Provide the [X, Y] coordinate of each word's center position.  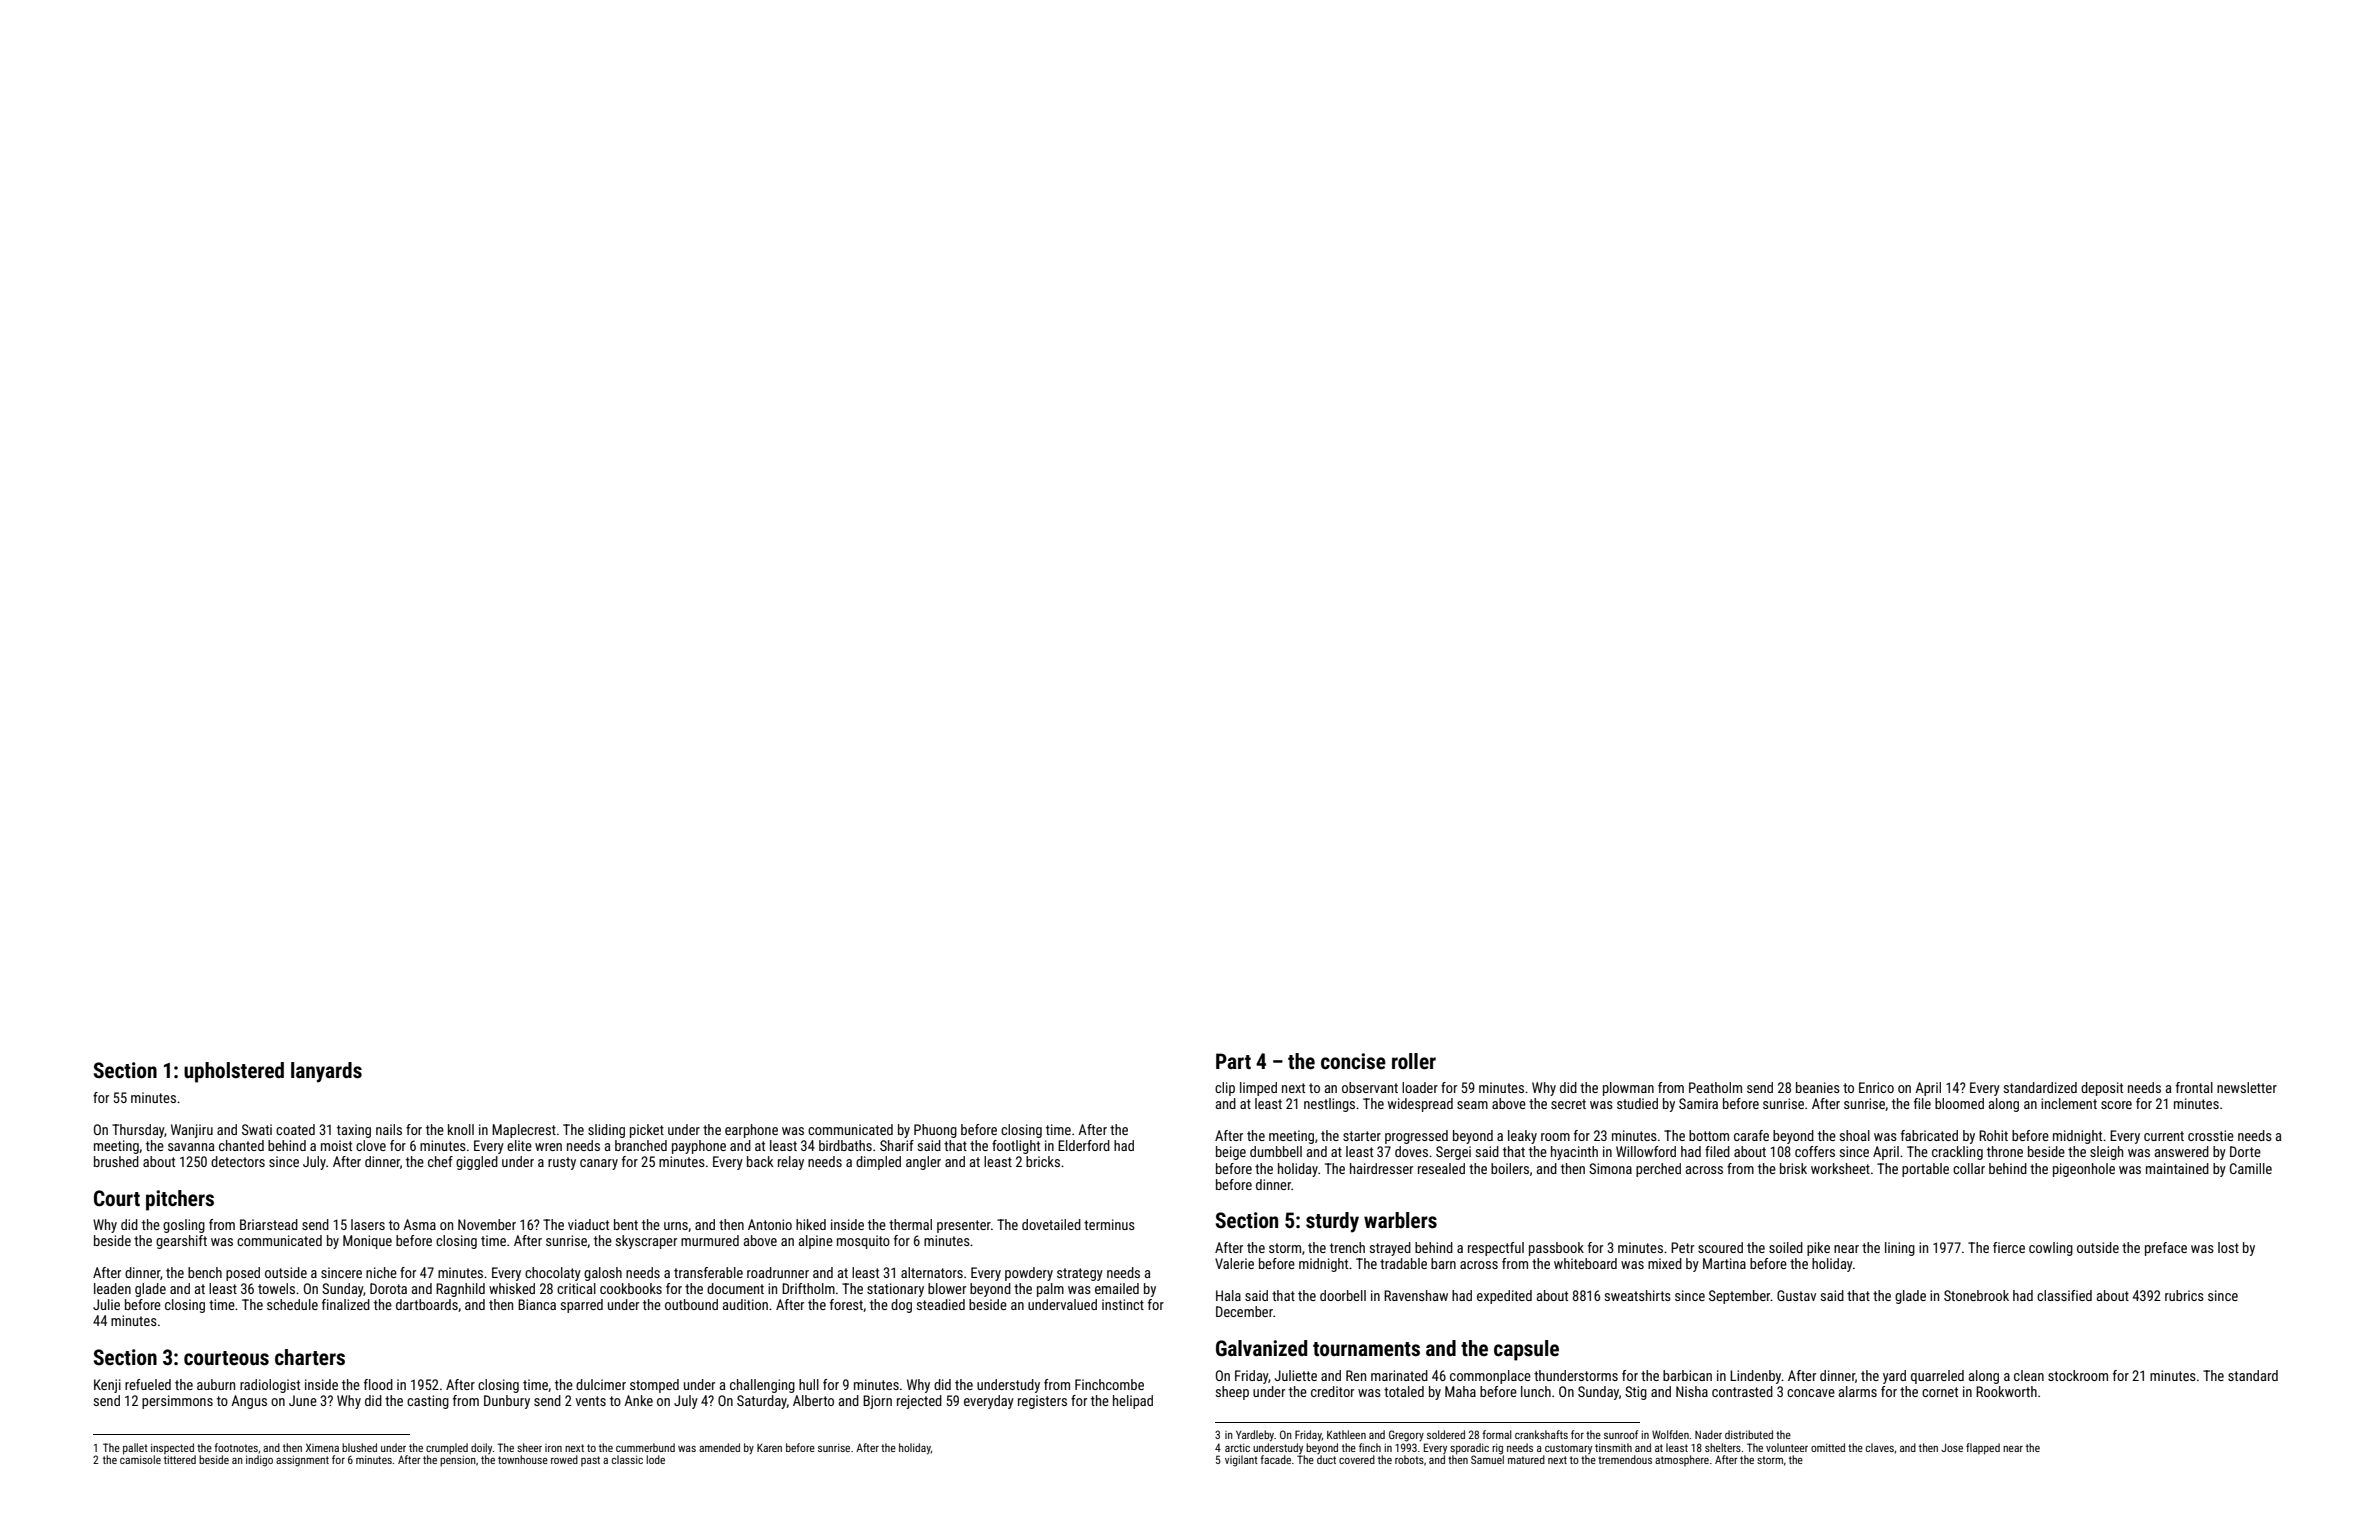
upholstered [234, 1072]
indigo [259, 1461]
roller [1414, 1061]
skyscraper [646, 1242]
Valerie [1234, 1263]
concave [1811, 1393]
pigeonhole [2084, 1170]
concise [1353, 1061]
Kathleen [1346, 1434]
